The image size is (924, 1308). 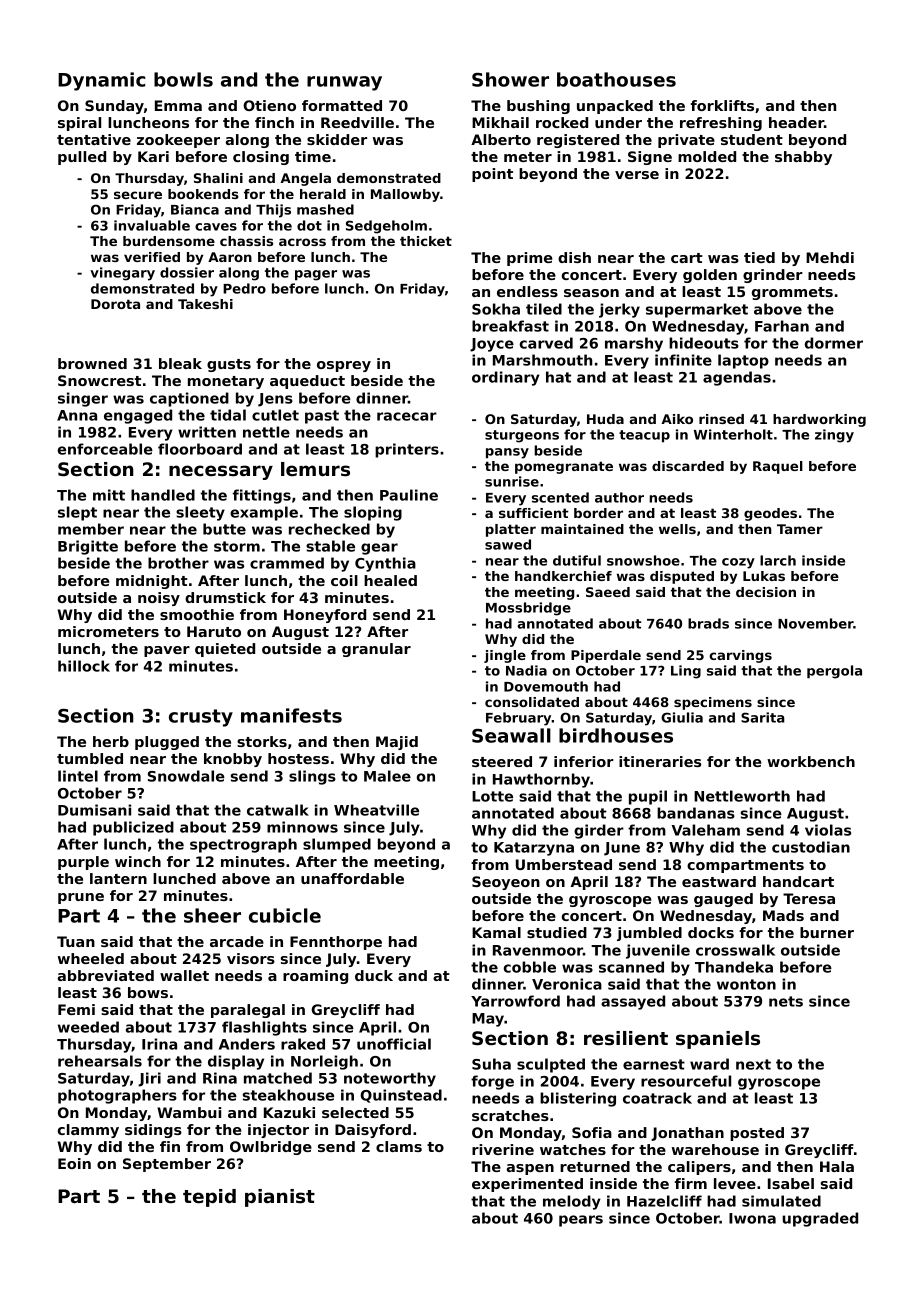 What do you see at coordinates (178, 563) in the page?
I see `brother` at bounding box center [178, 563].
